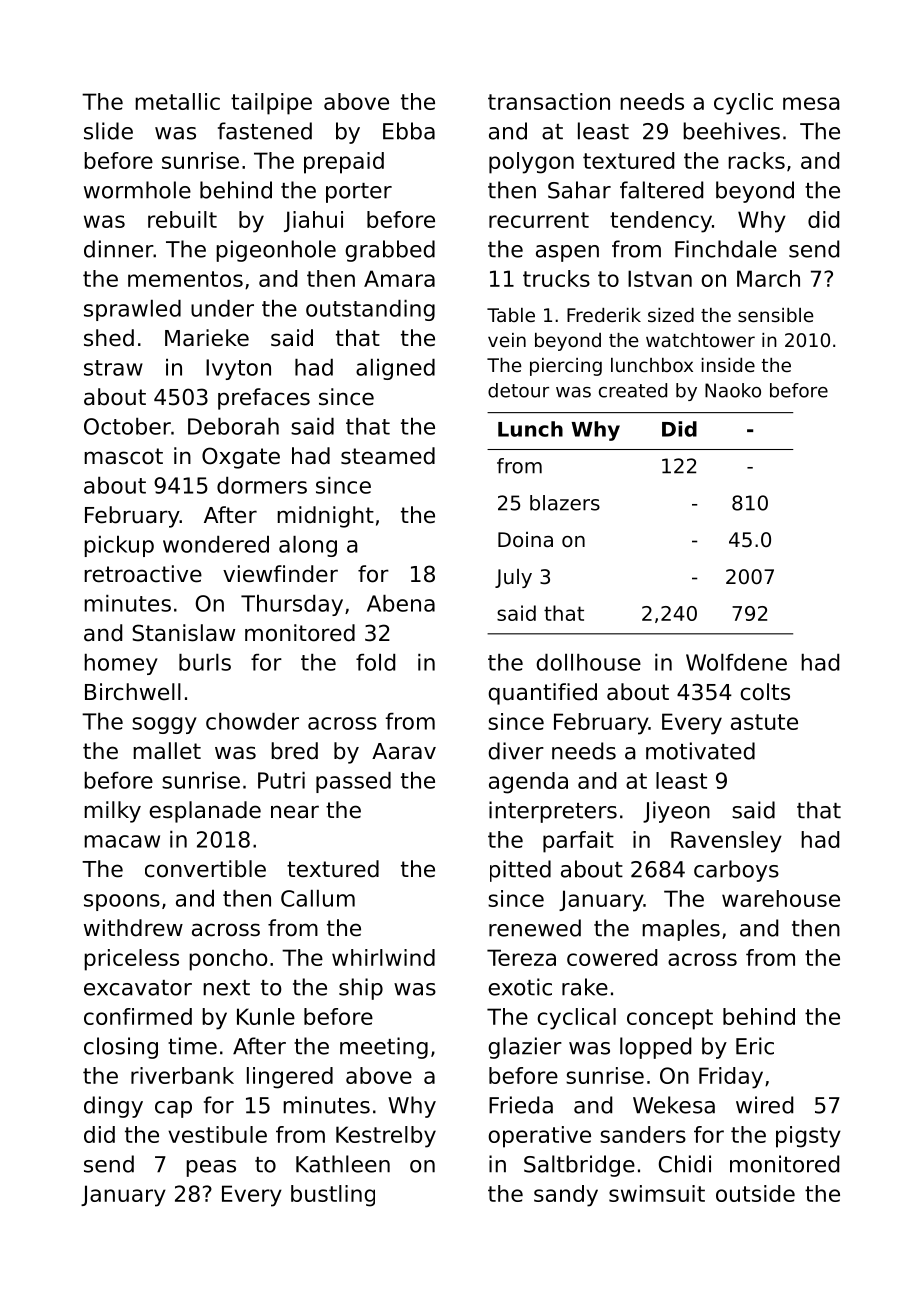 This screenshot has height=1311, width=924. Describe the element at coordinates (781, 898) in the screenshot. I see `warehouse` at that location.
